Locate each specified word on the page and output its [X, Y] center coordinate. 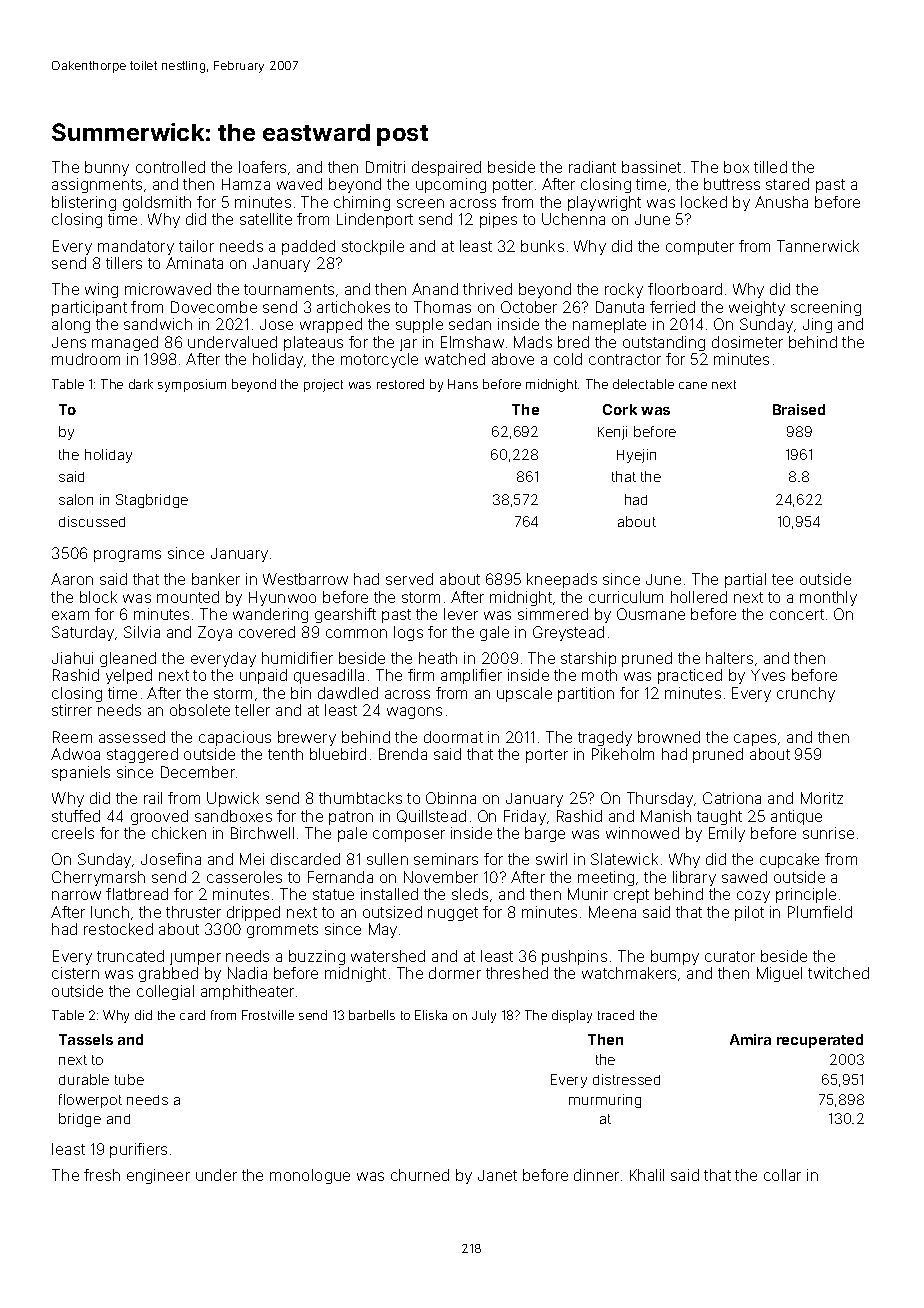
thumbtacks [360, 798]
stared [787, 184]
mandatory [136, 247]
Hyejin [636, 456]
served [409, 579]
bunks [542, 246]
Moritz [822, 798]
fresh [102, 1175]
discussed [92, 521]
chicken [179, 833]
